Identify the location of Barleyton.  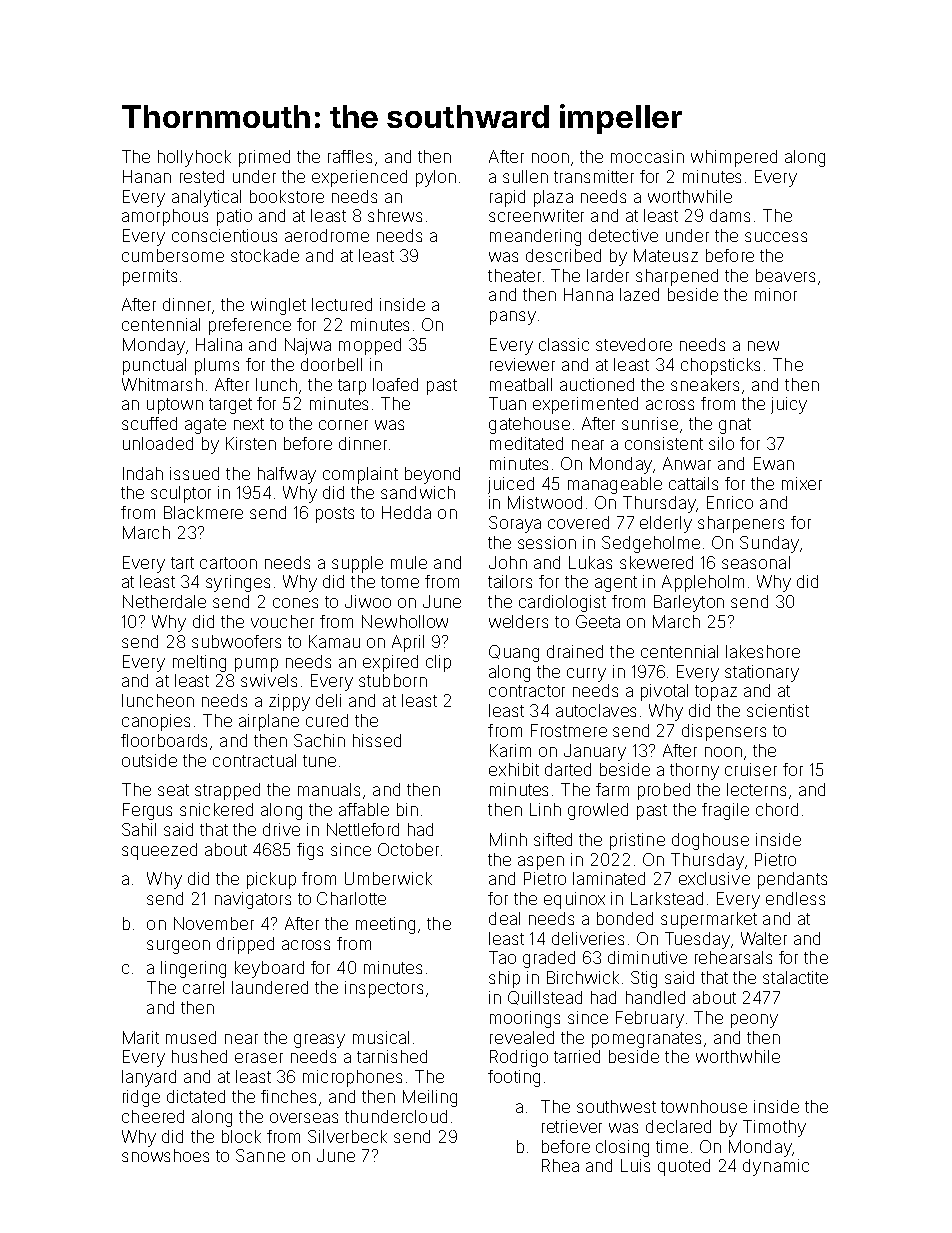
(689, 603).
